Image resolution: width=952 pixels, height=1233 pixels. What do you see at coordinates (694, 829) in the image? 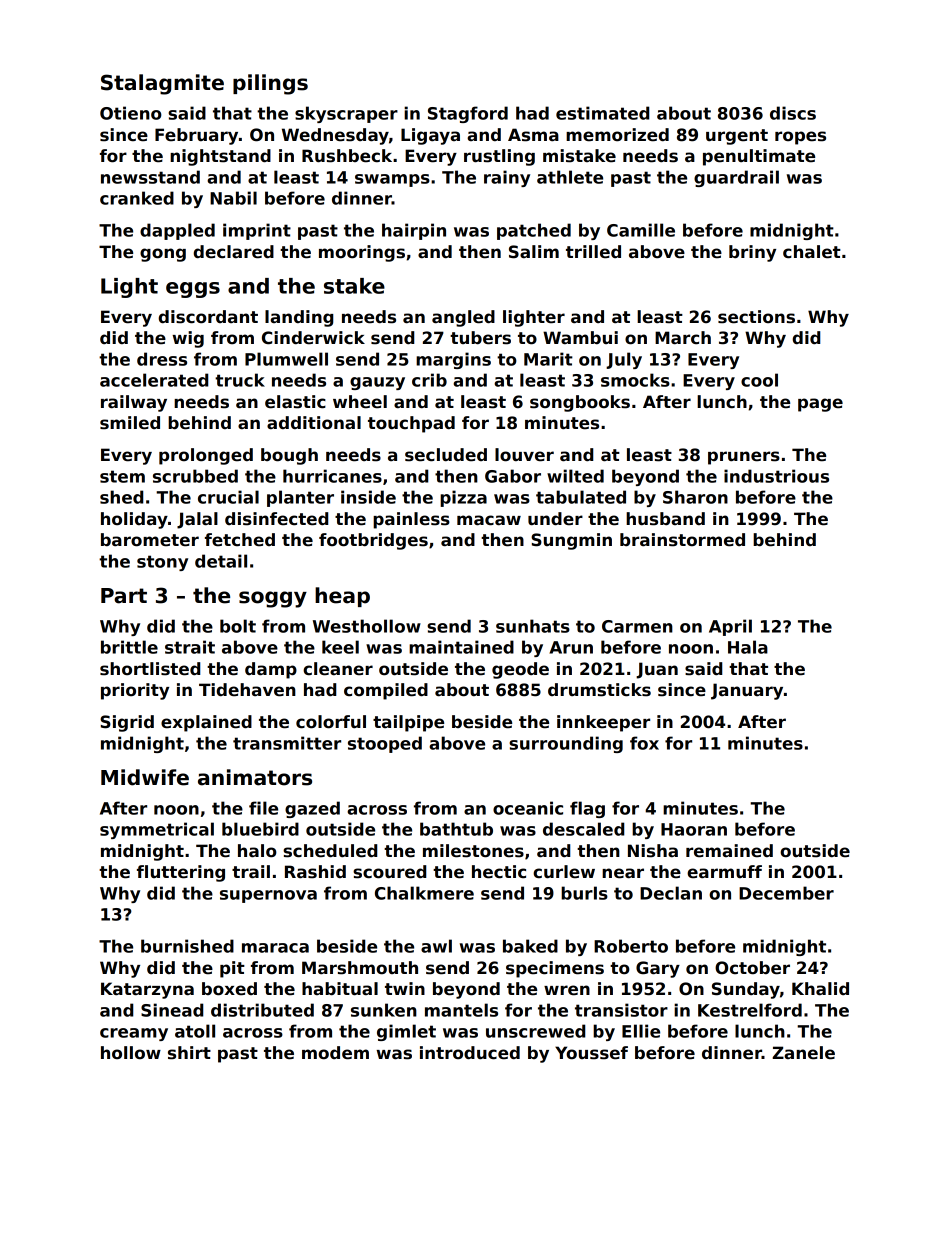
I see `Haoran` at bounding box center [694, 829].
